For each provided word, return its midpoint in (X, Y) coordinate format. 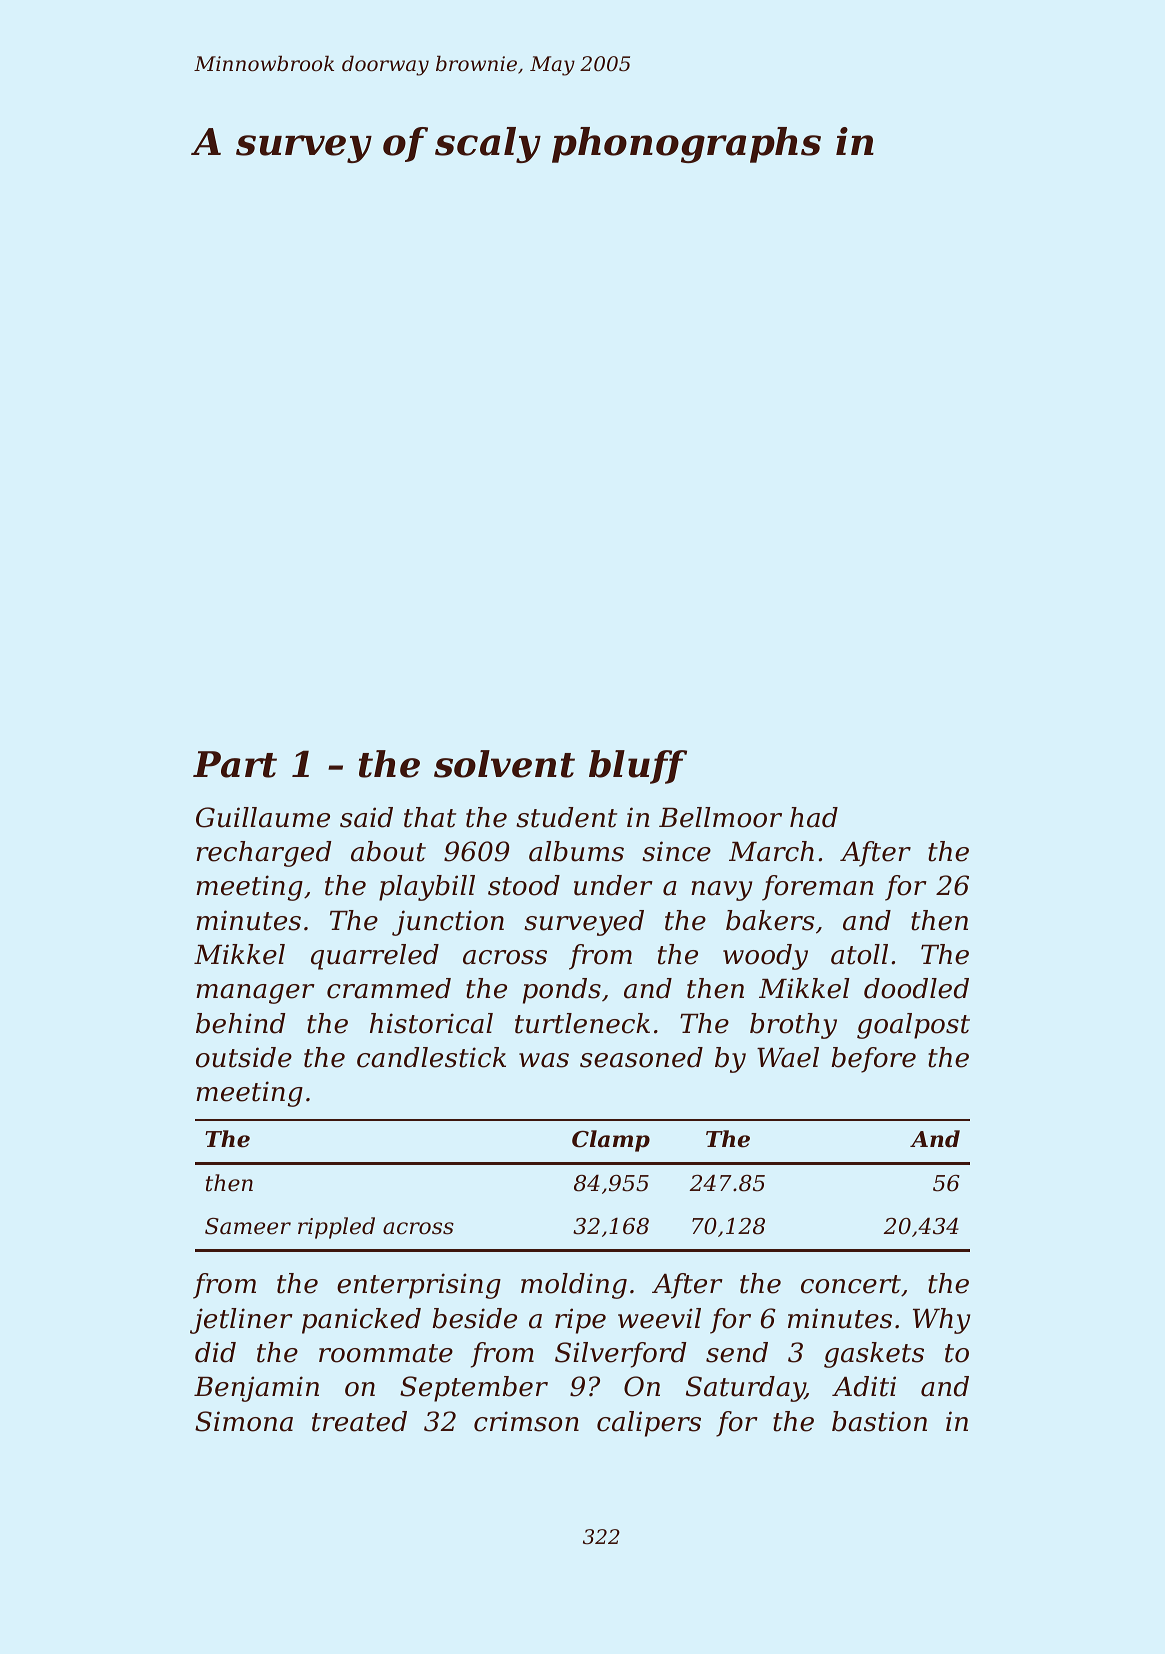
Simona (244, 1421)
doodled (916, 988)
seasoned (641, 1057)
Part (235, 764)
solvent (504, 764)
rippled (336, 1228)
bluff (638, 767)
